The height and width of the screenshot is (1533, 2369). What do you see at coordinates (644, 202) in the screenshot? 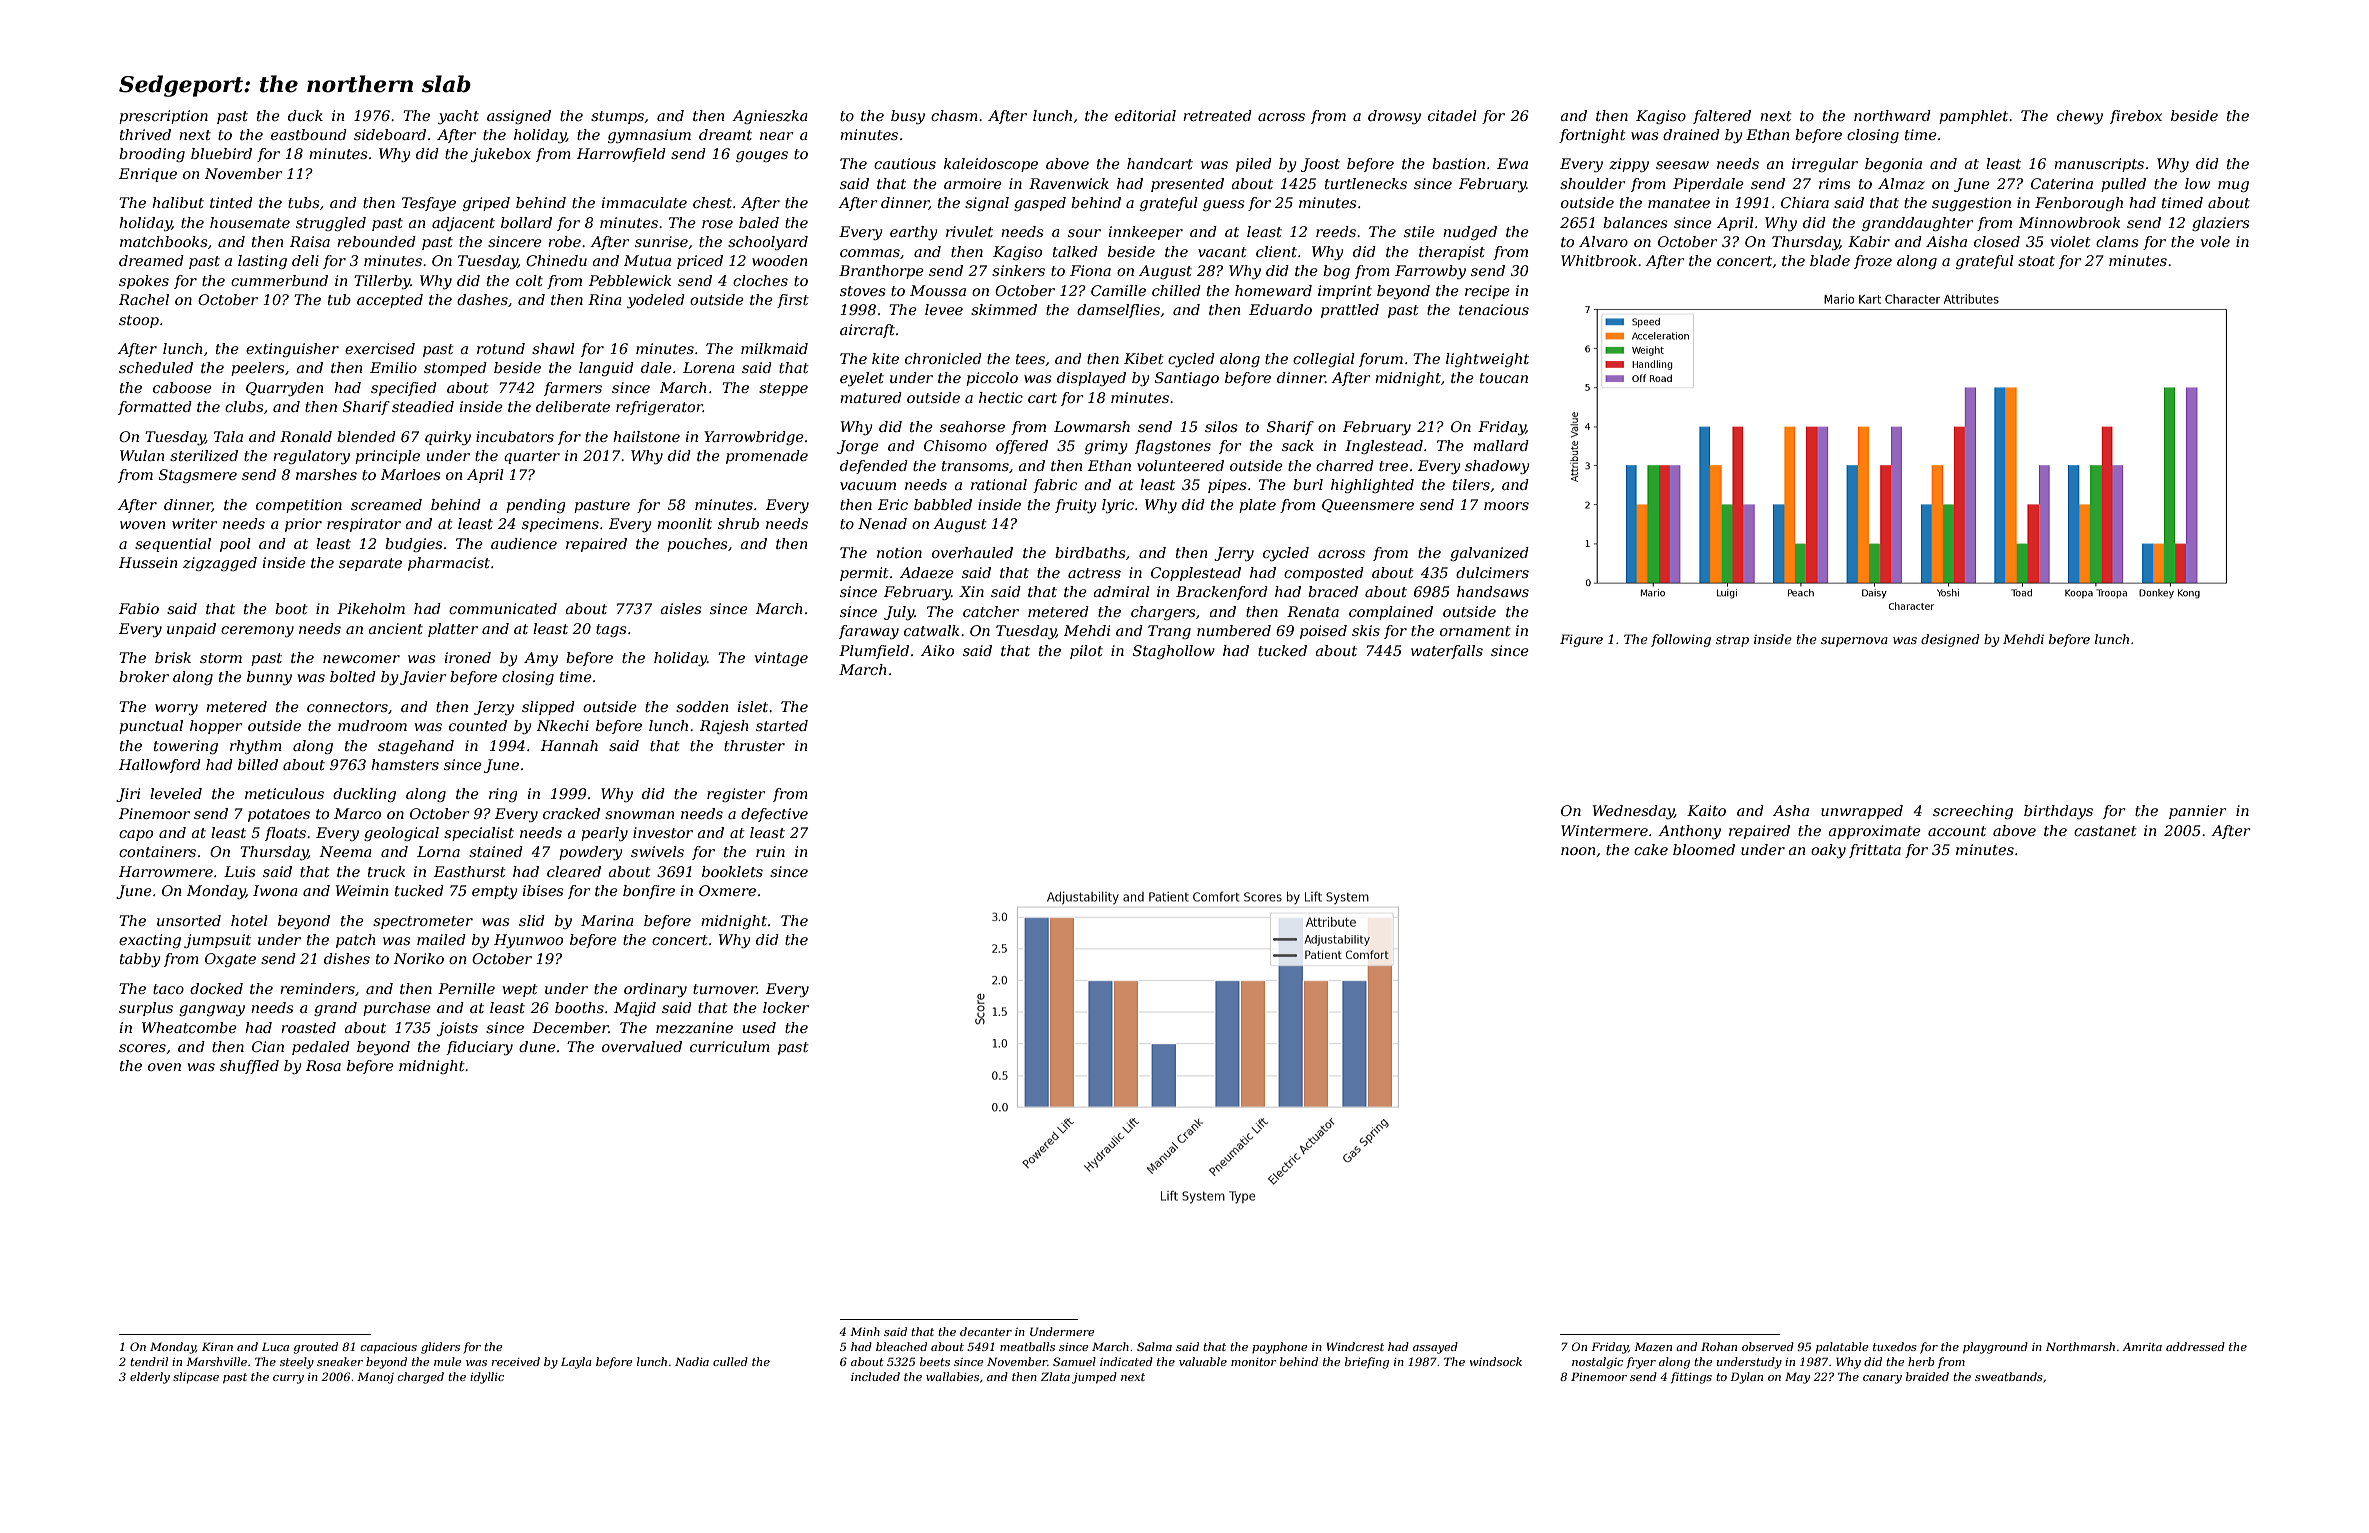
I see `immaculate` at bounding box center [644, 202].
